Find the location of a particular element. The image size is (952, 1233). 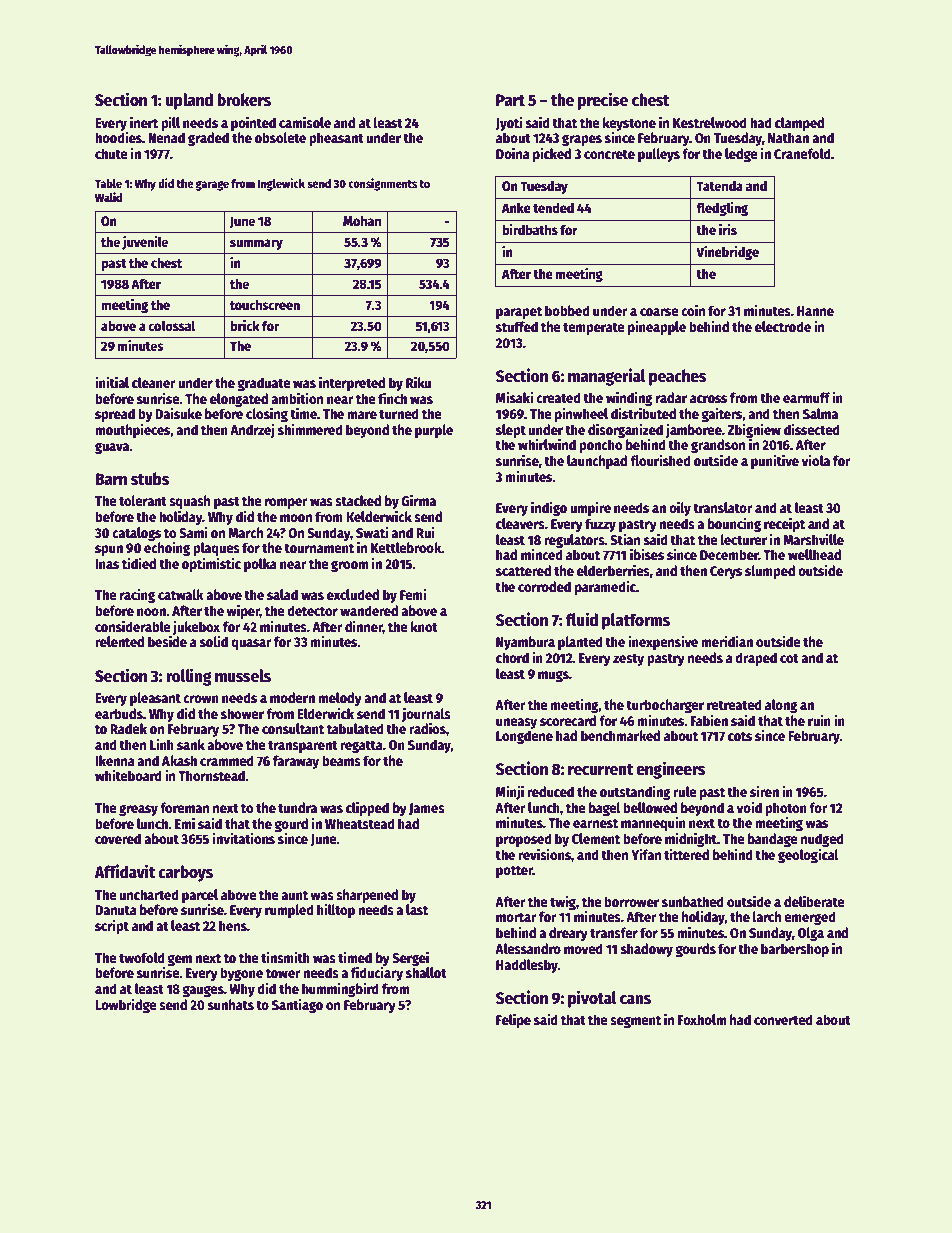

knot is located at coordinates (424, 626).
